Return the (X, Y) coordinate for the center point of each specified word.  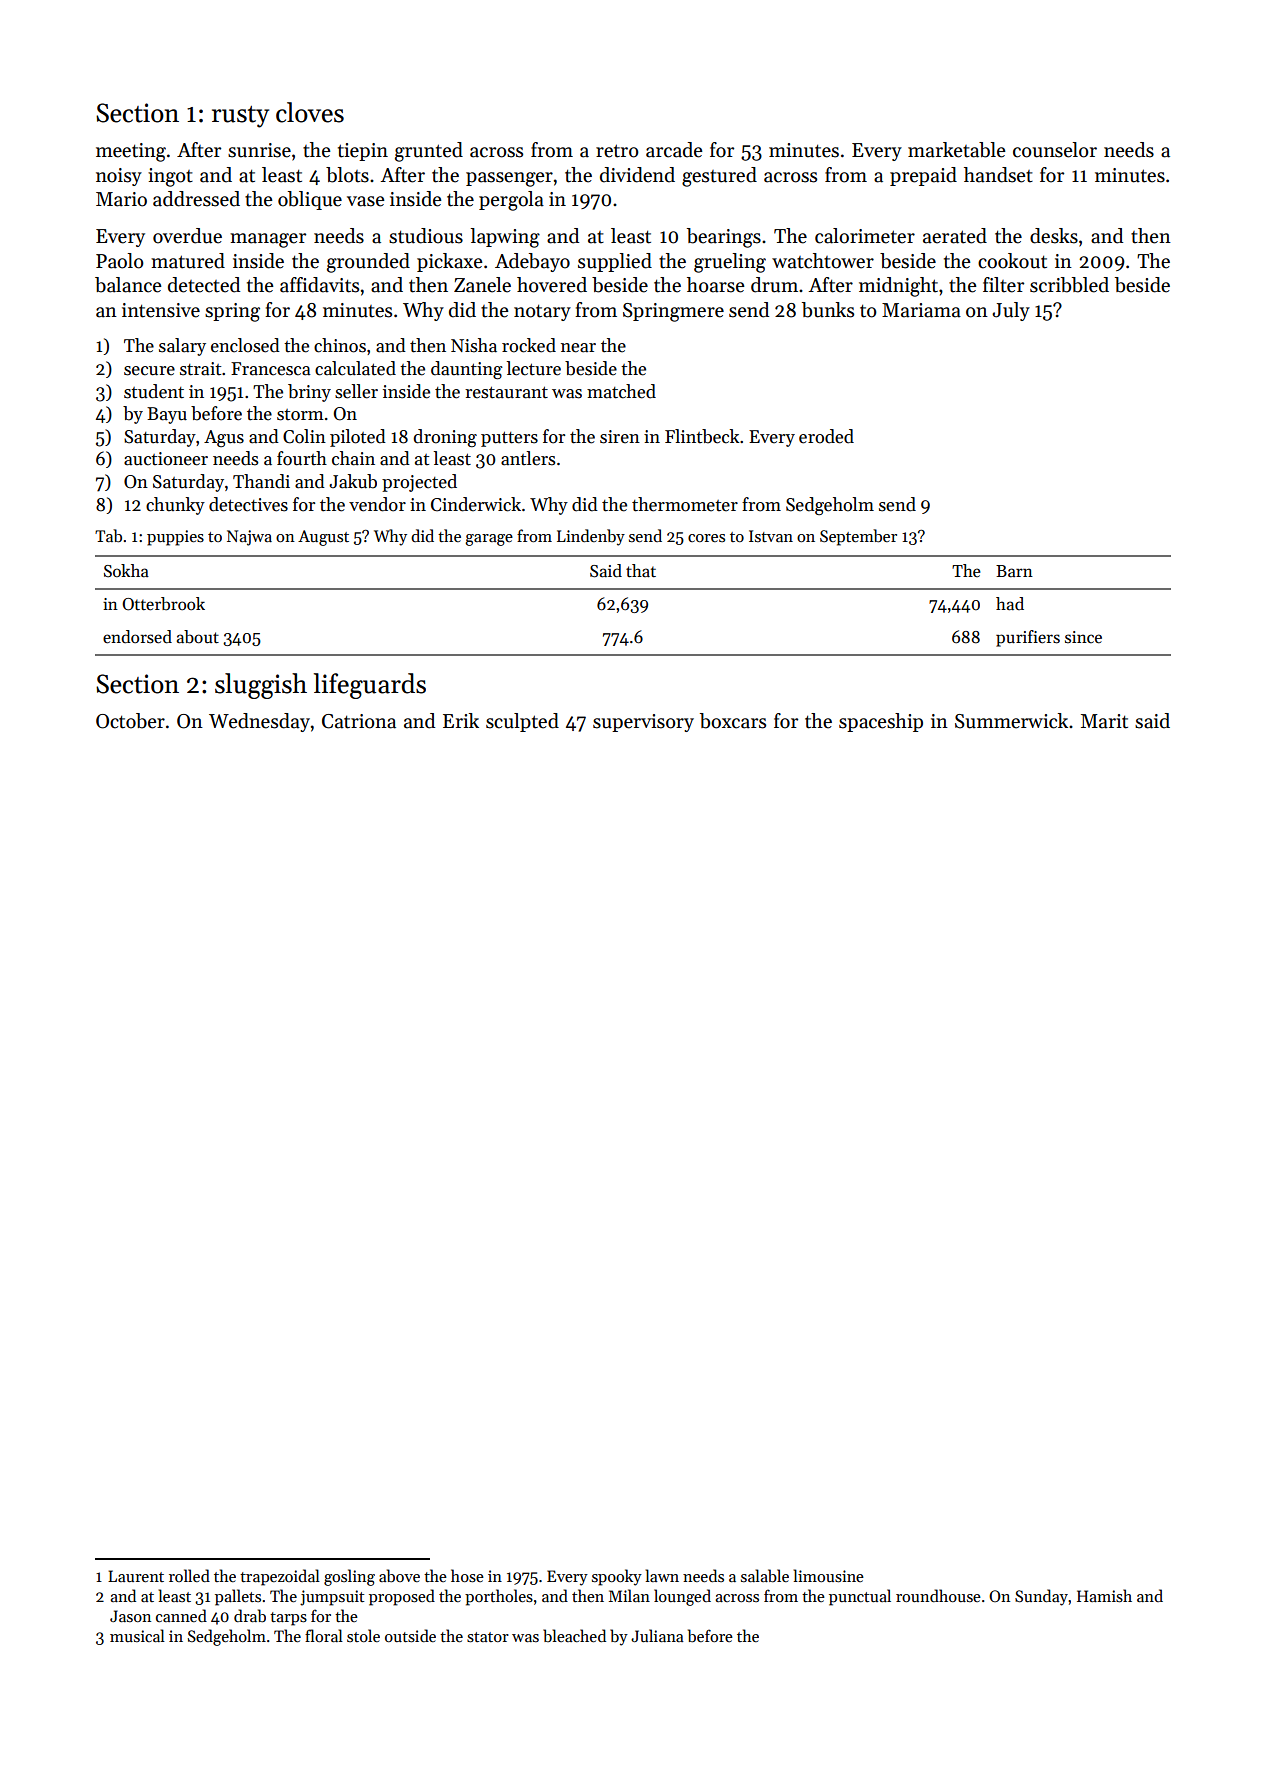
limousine (828, 1576)
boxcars (733, 721)
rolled (189, 1575)
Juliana (657, 1635)
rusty (240, 117)
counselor (1055, 150)
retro (617, 151)
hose (467, 1576)
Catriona (359, 721)
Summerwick (1011, 721)
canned (181, 1615)
